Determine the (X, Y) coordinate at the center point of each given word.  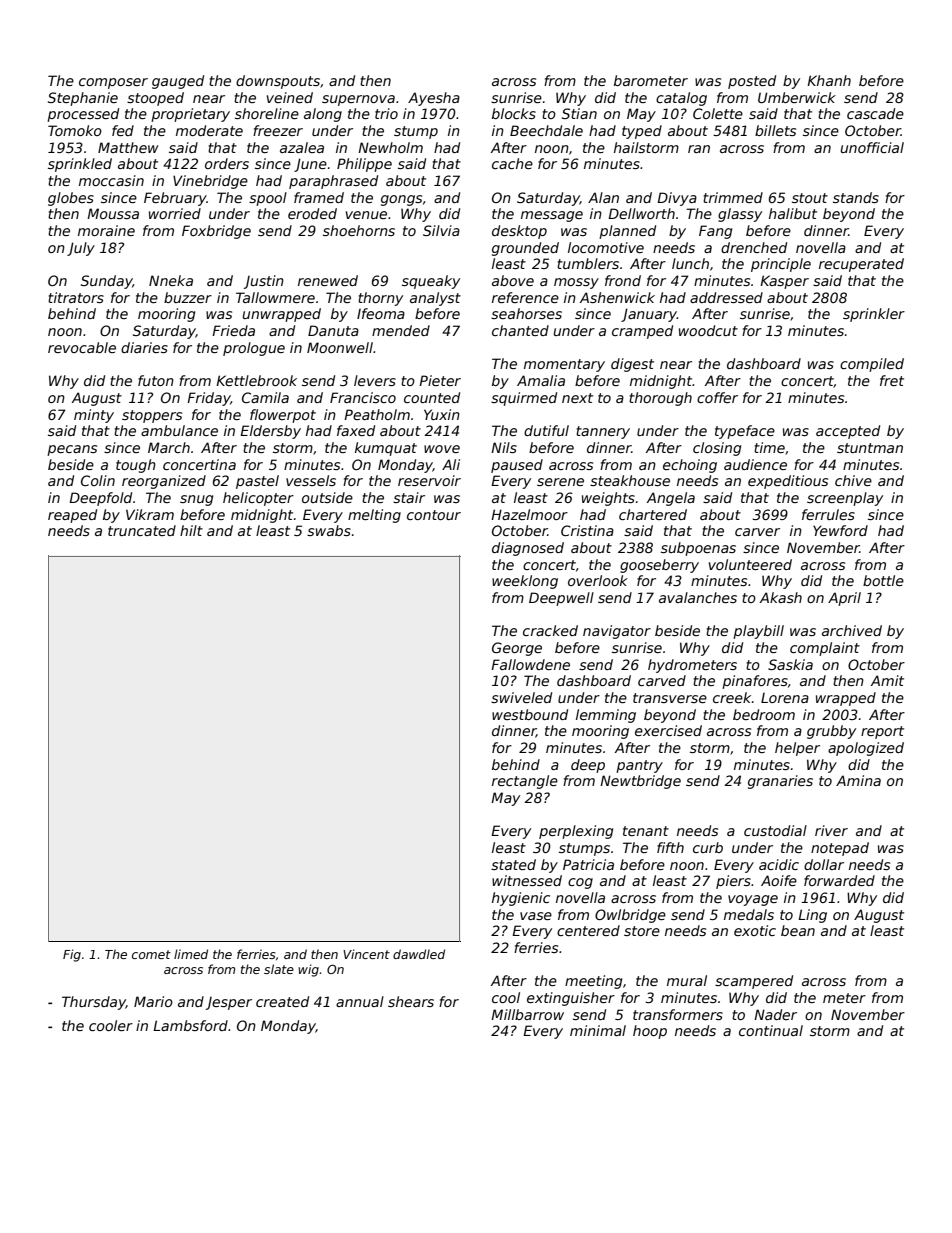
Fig (72, 955)
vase (536, 916)
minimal (598, 1030)
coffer (717, 397)
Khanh (829, 80)
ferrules (828, 514)
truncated (142, 530)
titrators (76, 297)
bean (798, 930)
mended (401, 330)
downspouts (278, 82)
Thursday (94, 1003)
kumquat (386, 449)
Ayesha (434, 99)
